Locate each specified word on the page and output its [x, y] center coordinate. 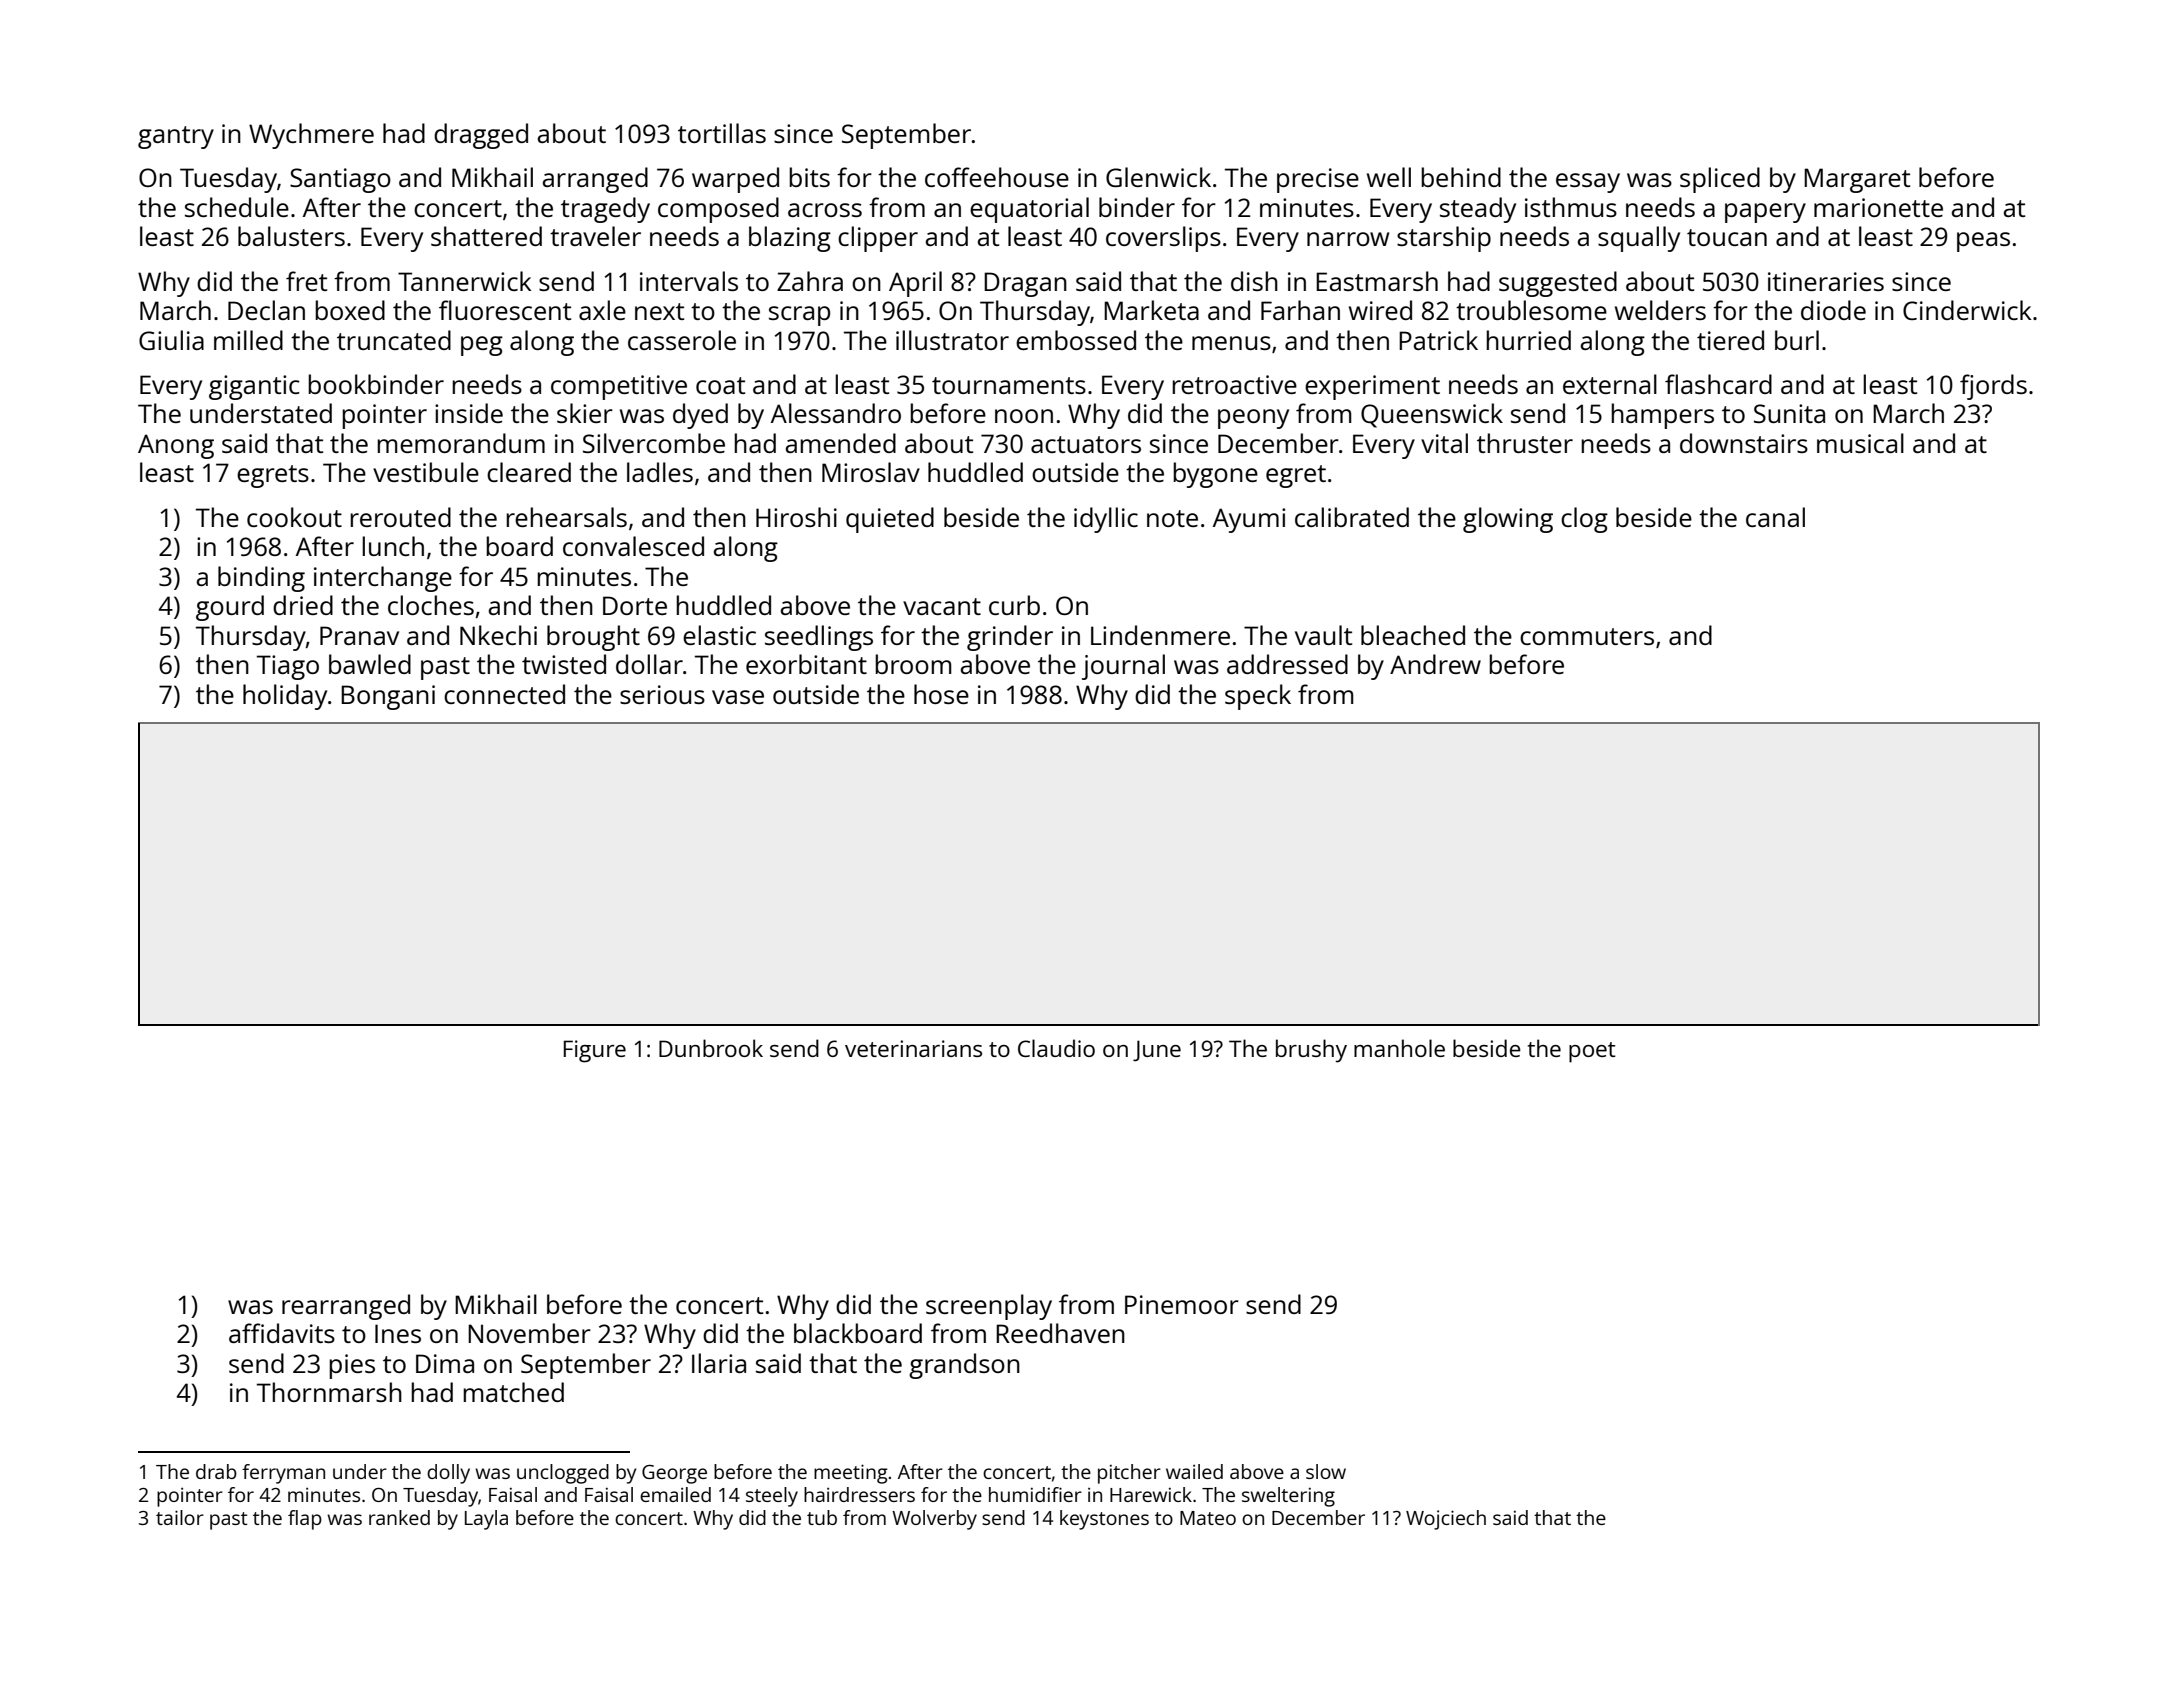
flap [305, 1520]
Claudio [1056, 1048]
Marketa [1151, 310]
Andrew [1435, 664]
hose [941, 694]
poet [1592, 1052]
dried [303, 605]
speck [1258, 697]
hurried [1528, 340]
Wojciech [1446, 1520]
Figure [595, 1051]
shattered [486, 236]
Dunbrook [711, 1048]
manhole [1399, 1048]
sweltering [1288, 1497]
